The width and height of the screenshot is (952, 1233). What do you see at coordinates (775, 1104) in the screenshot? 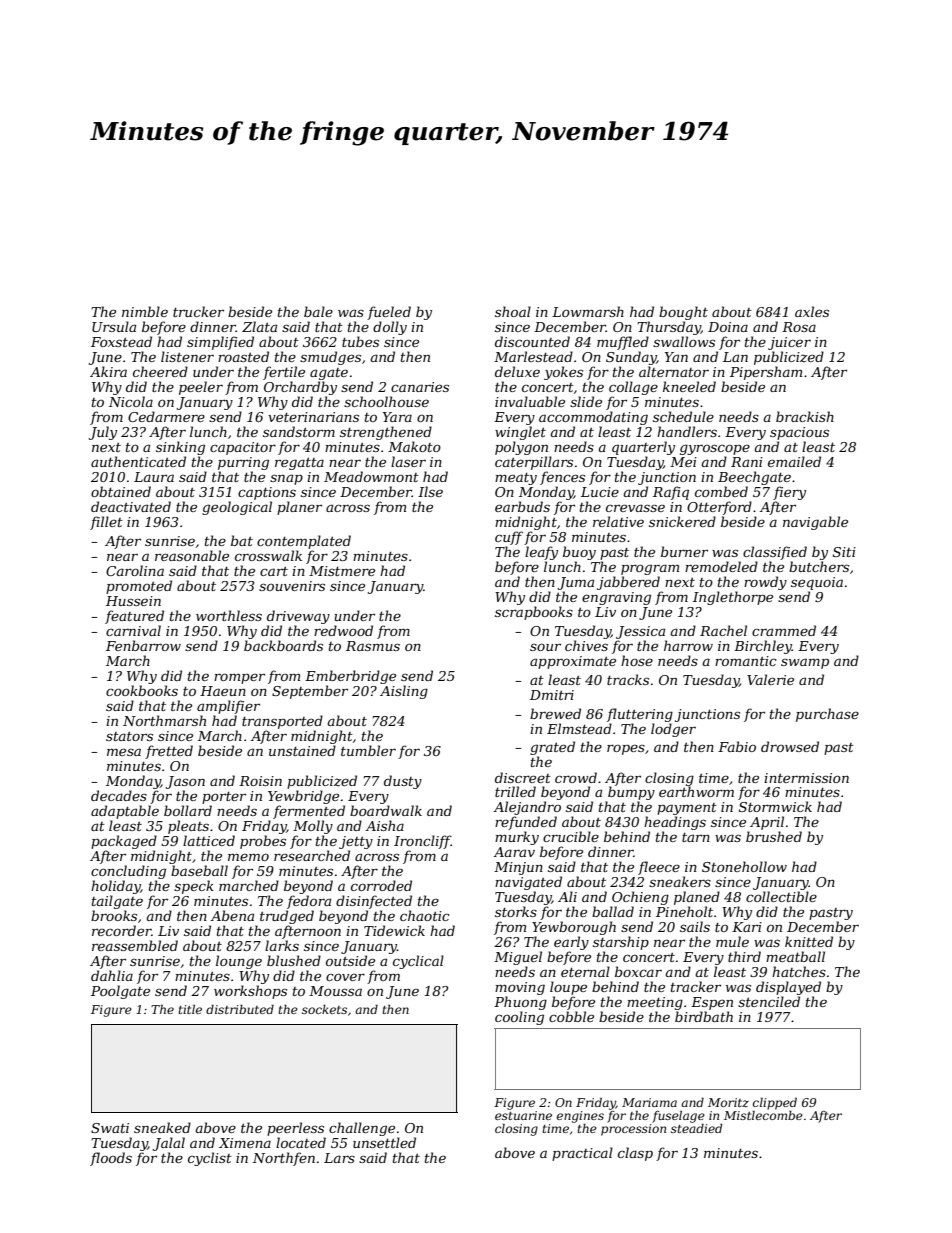
I see `clipped` at bounding box center [775, 1104].
